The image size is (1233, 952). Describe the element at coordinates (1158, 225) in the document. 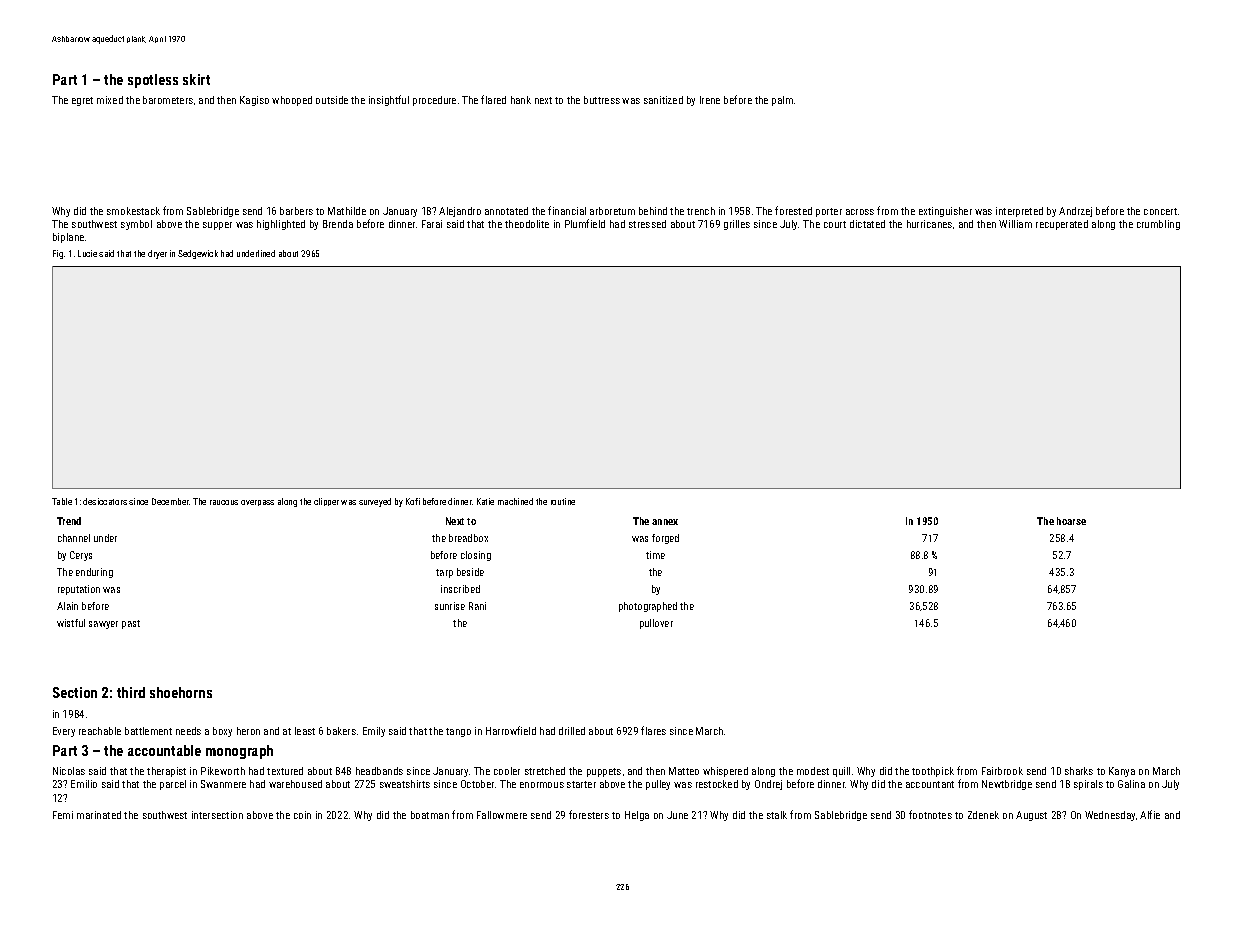

I see `crumbling` at that location.
